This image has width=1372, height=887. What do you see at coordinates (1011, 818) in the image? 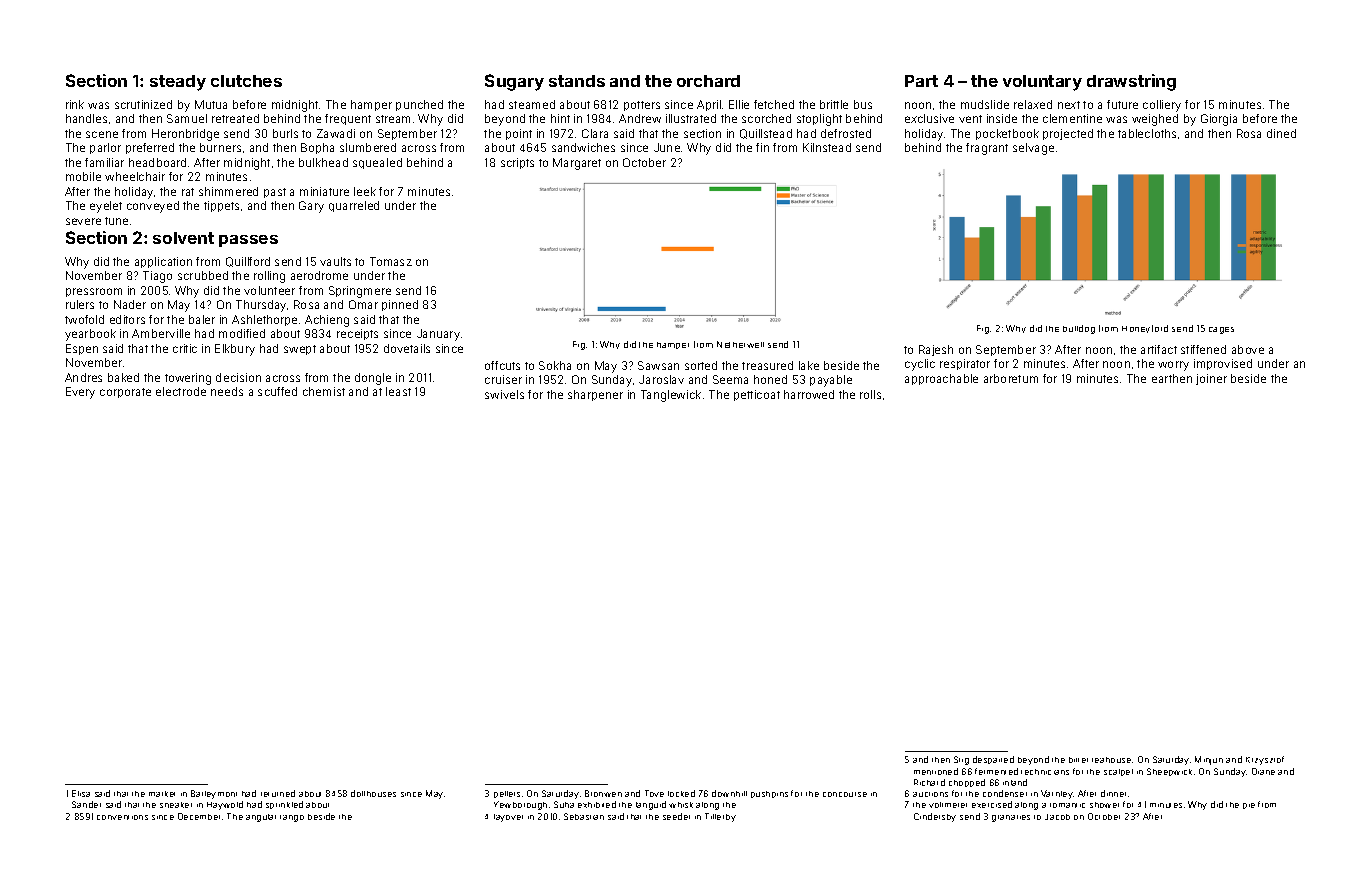
I see `granaries` at bounding box center [1011, 818].
